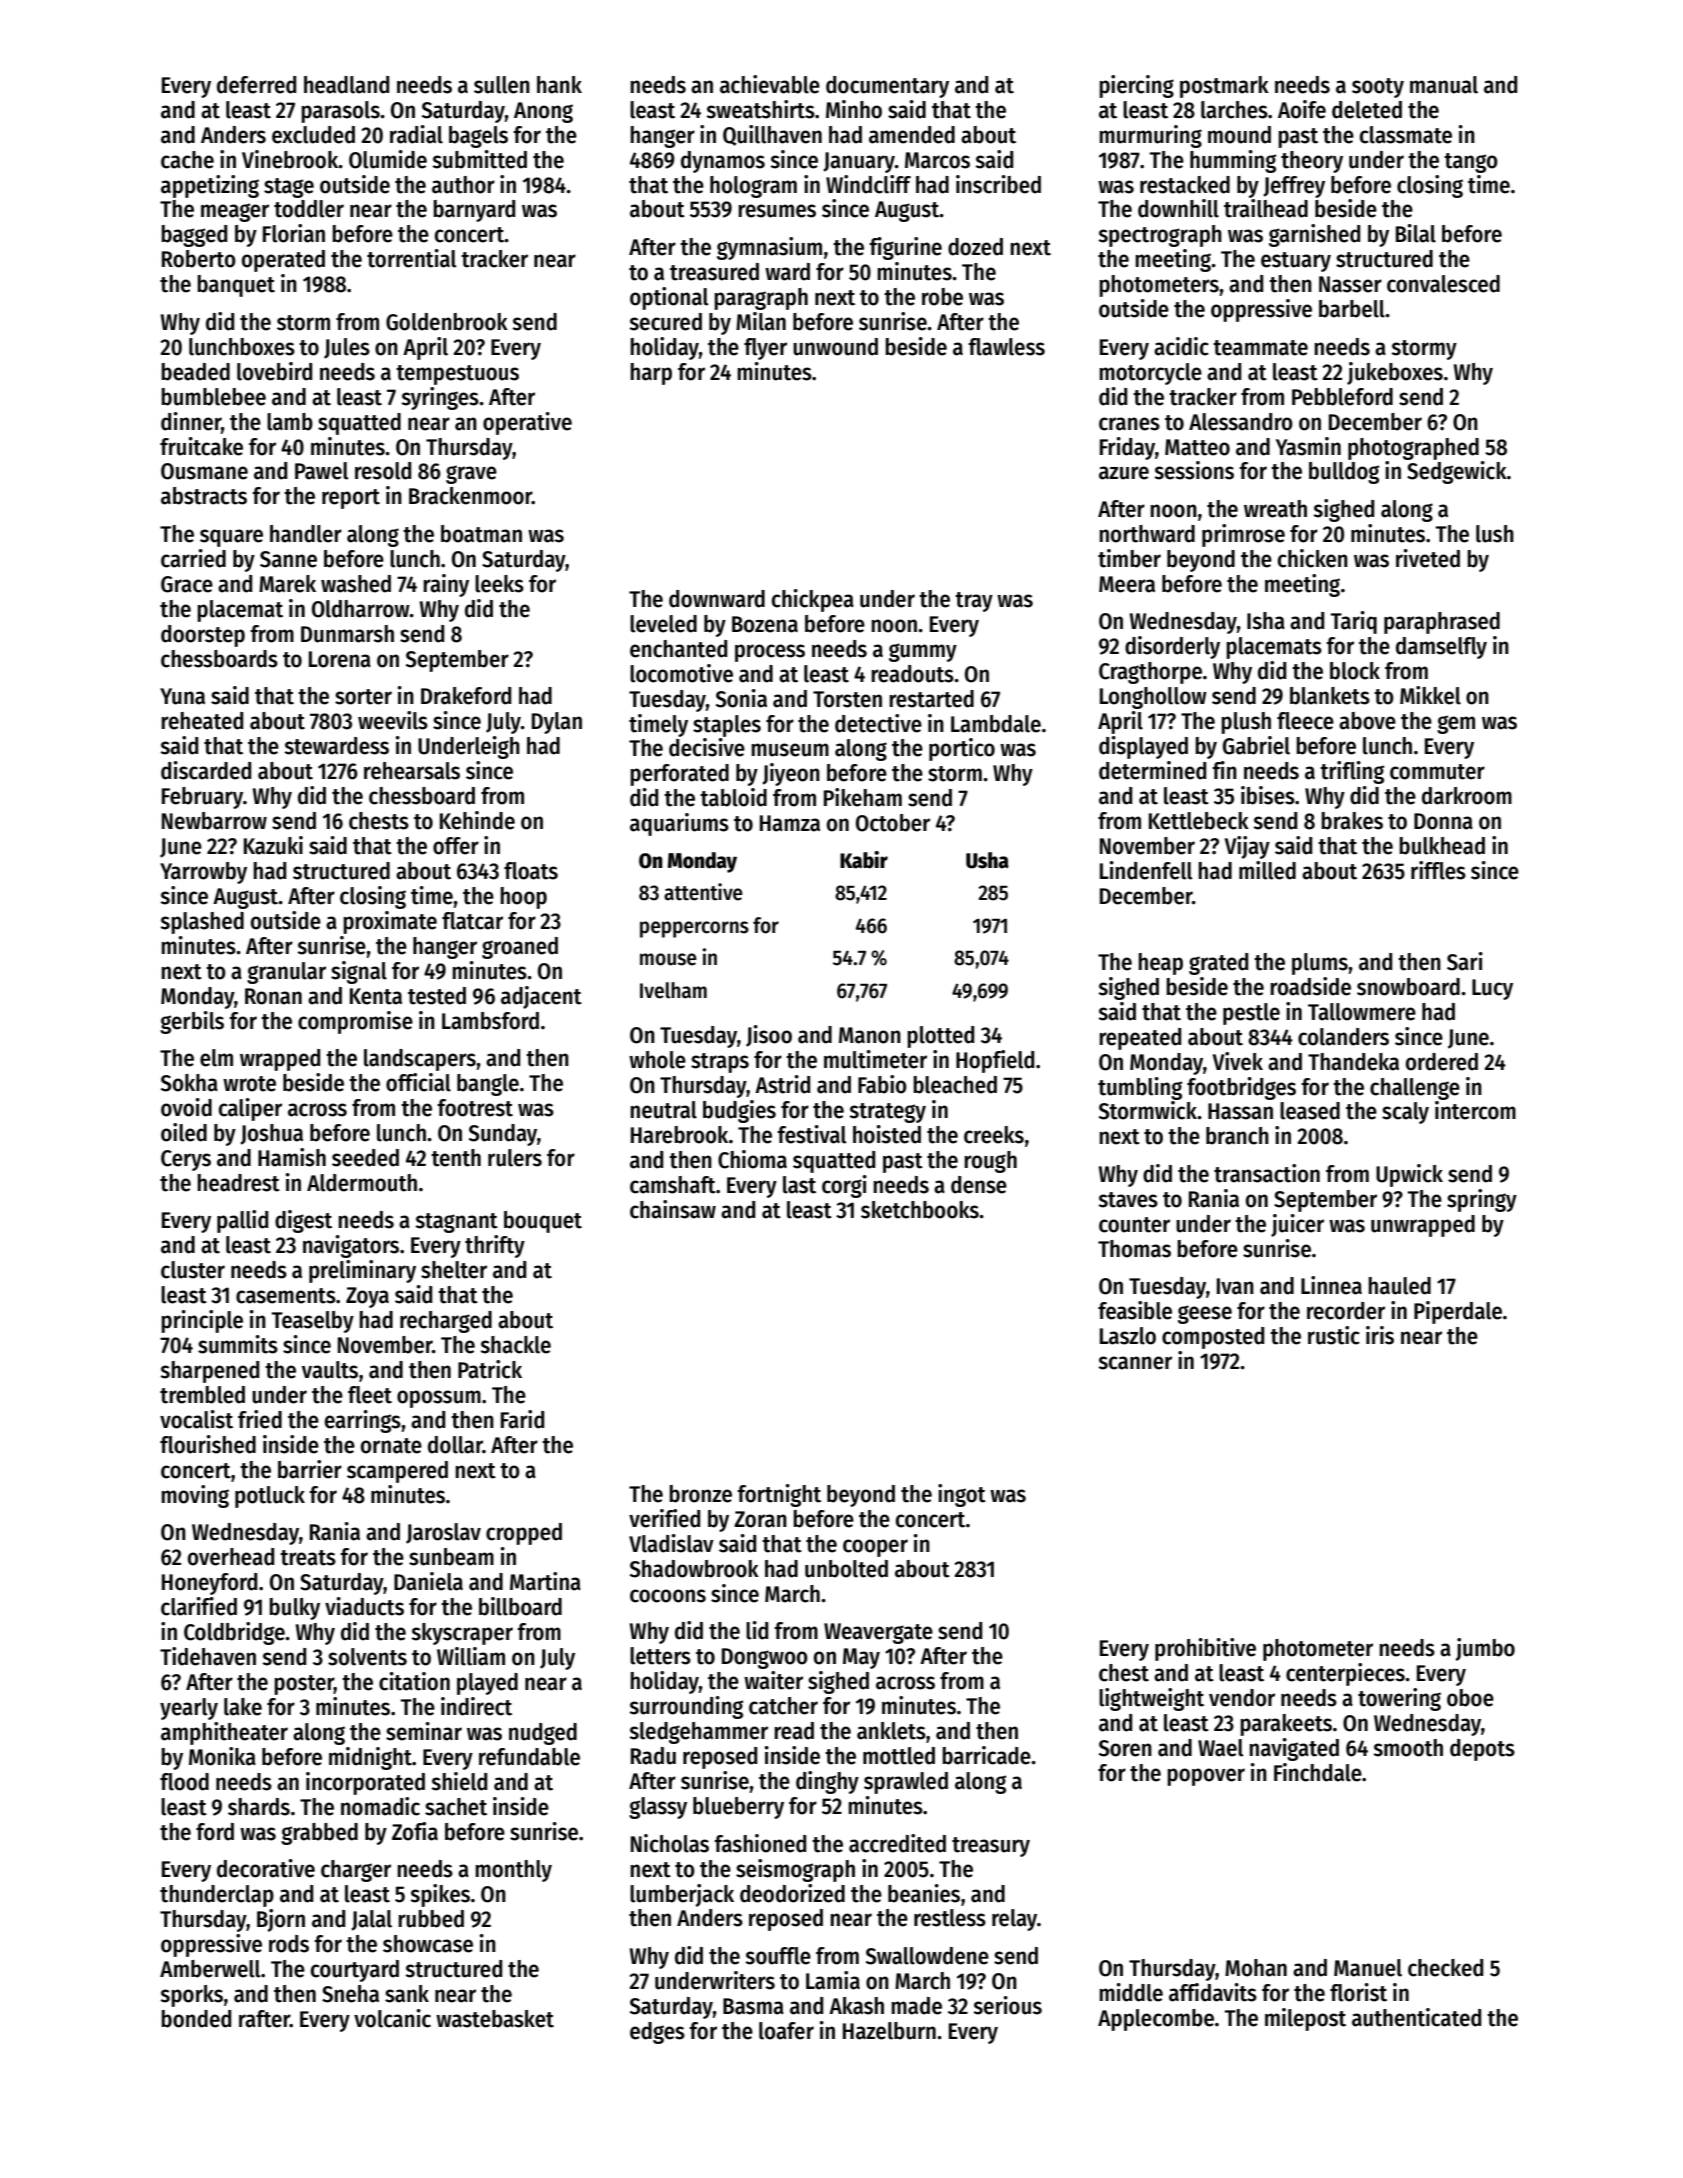 The height and width of the page is (2178, 1683). Describe the element at coordinates (206, 770) in the page. I see `discarded` at that location.
